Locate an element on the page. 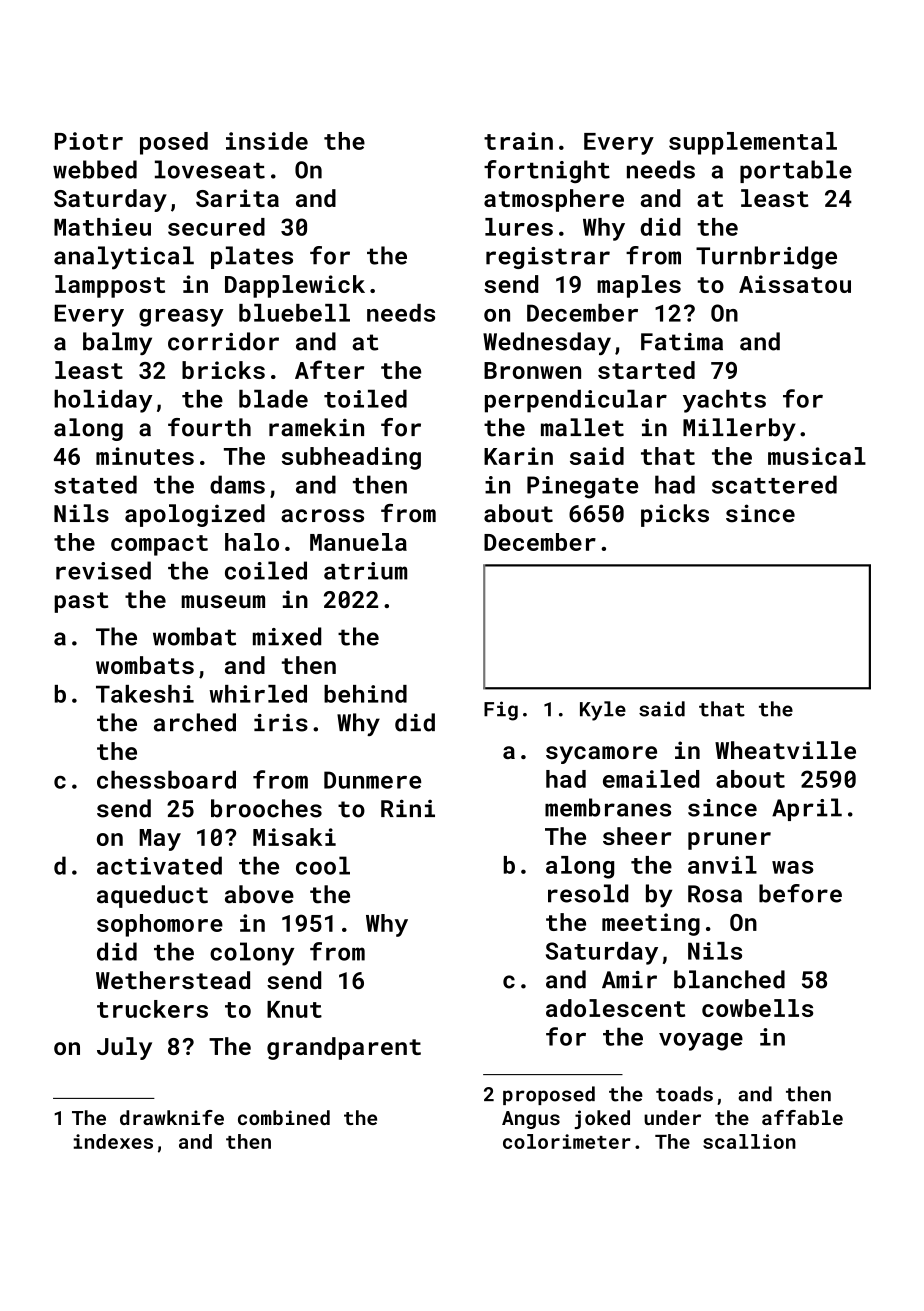 This page has height=1311, width=924. Dapplewick is located at coordinates (295, 286).
